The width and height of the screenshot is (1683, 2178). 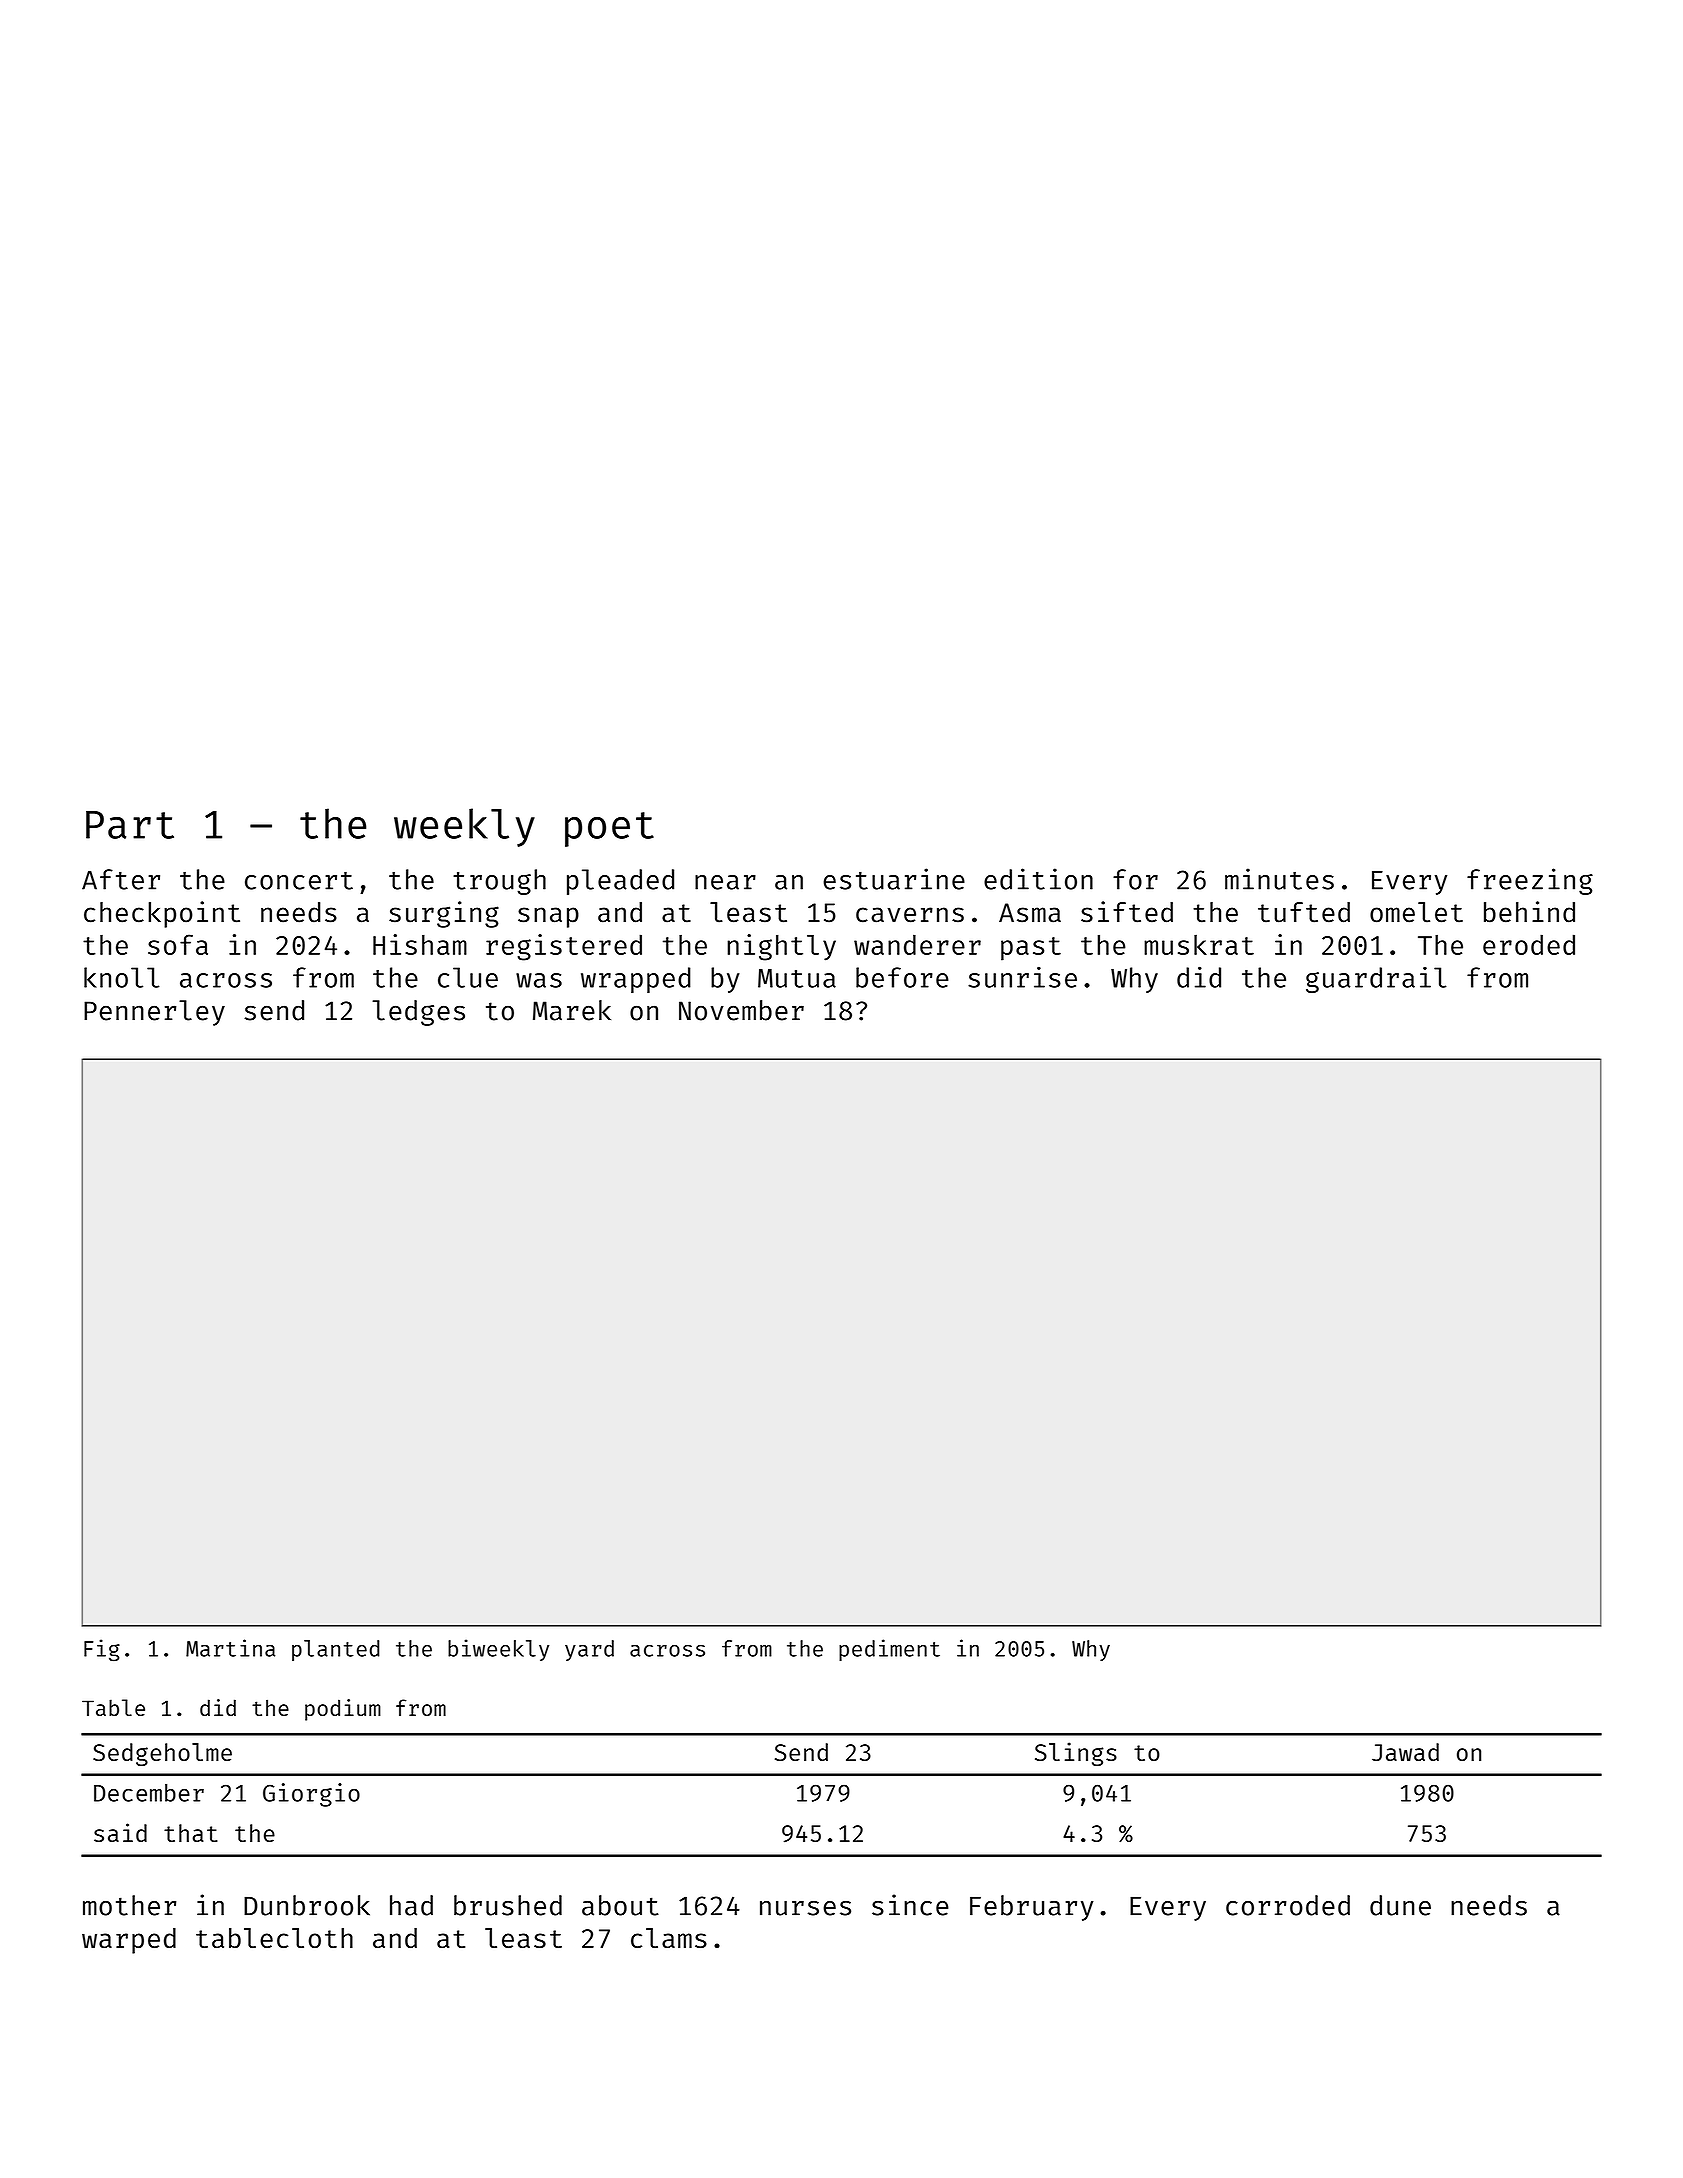 What do you see at coordinates (589, 1650) in the screenshot?
I see `yard` at bounding box center [589, 1650].
